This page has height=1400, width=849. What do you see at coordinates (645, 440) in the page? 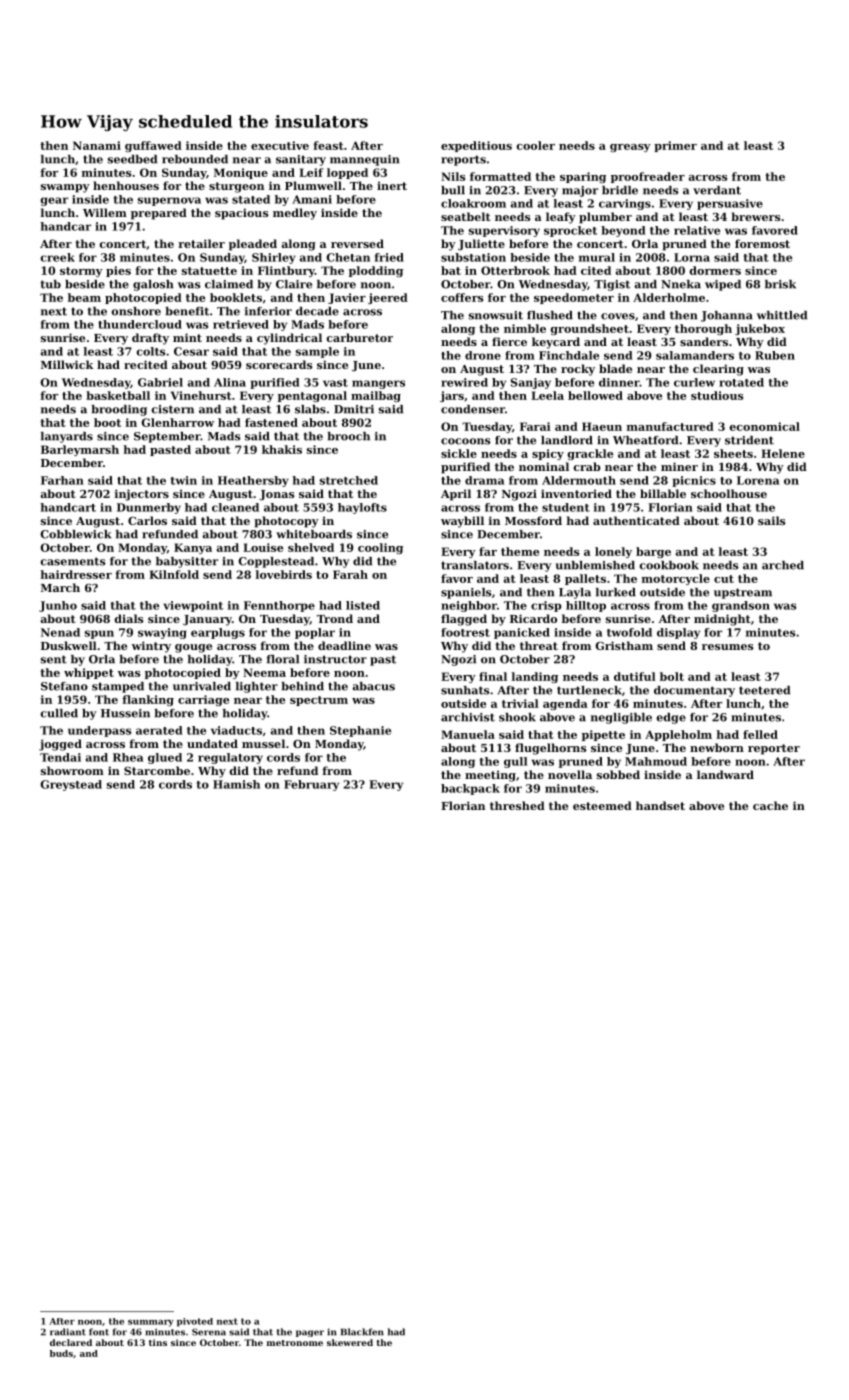
I see `Wheatford` at bounding box center [645, 440].
